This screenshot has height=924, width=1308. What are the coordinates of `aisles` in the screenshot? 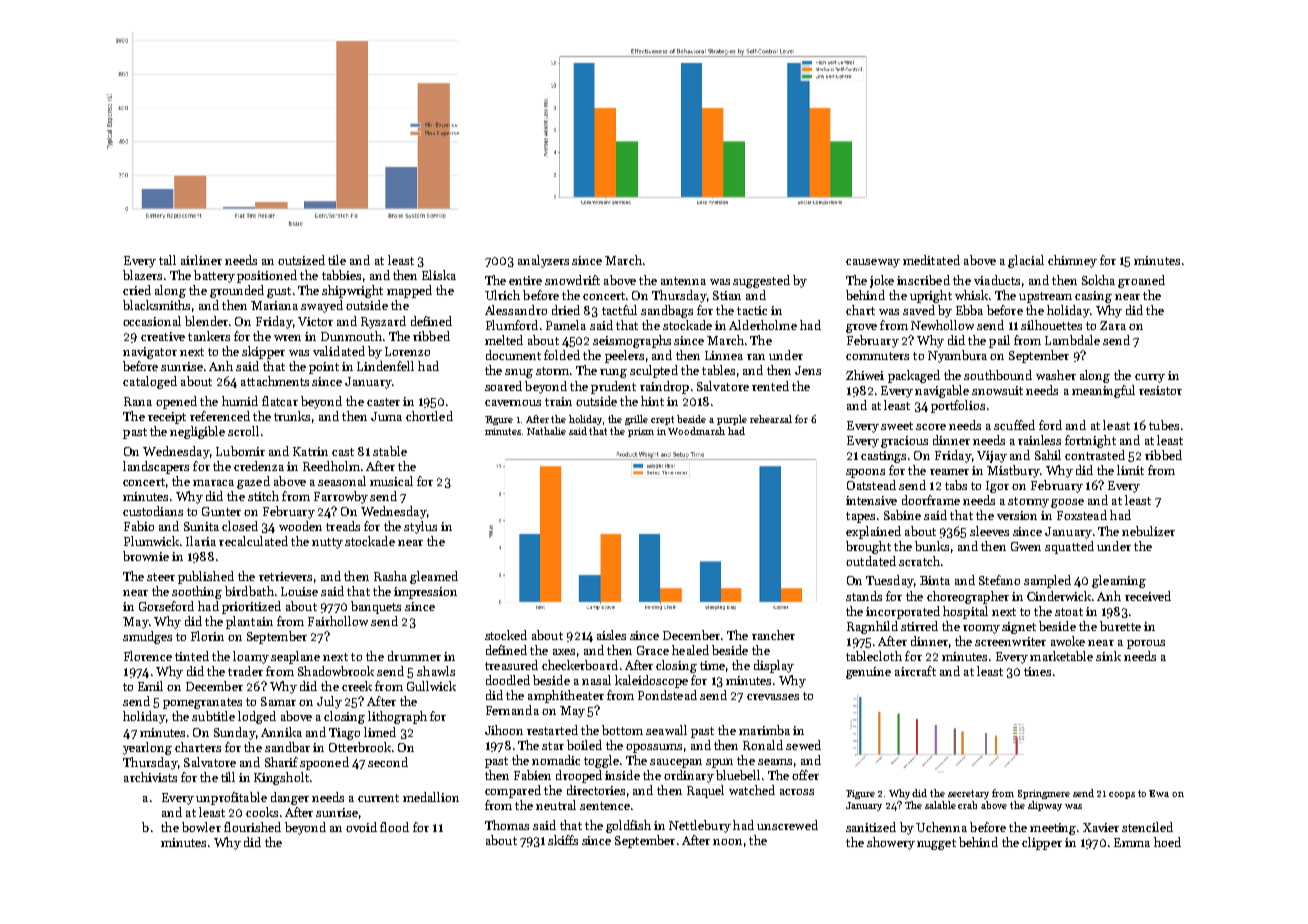 It's located at (611, 635).
